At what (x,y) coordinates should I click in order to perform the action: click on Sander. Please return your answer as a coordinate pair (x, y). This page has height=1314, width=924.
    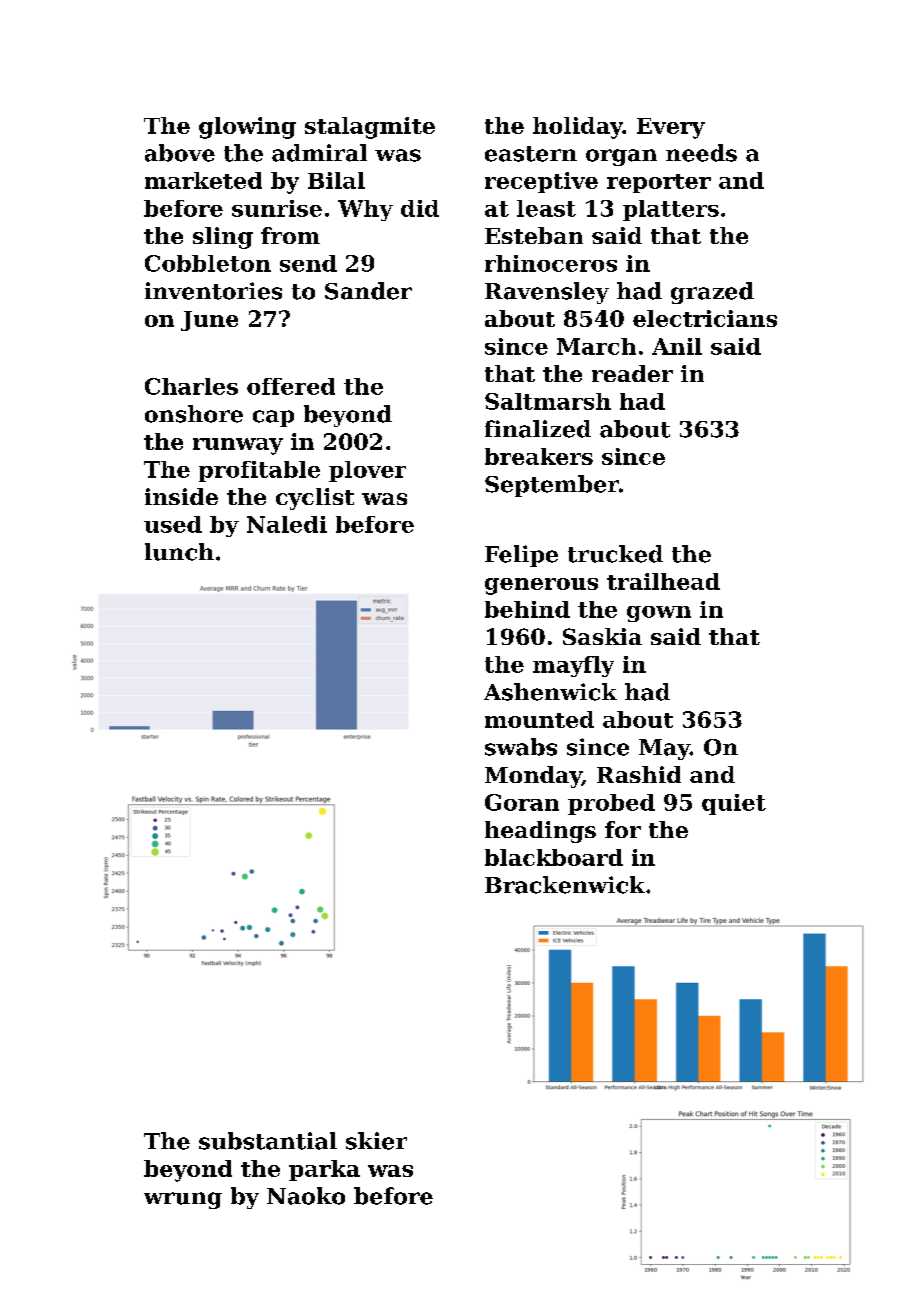
    Looking at the image, I should click on (368, 291).
